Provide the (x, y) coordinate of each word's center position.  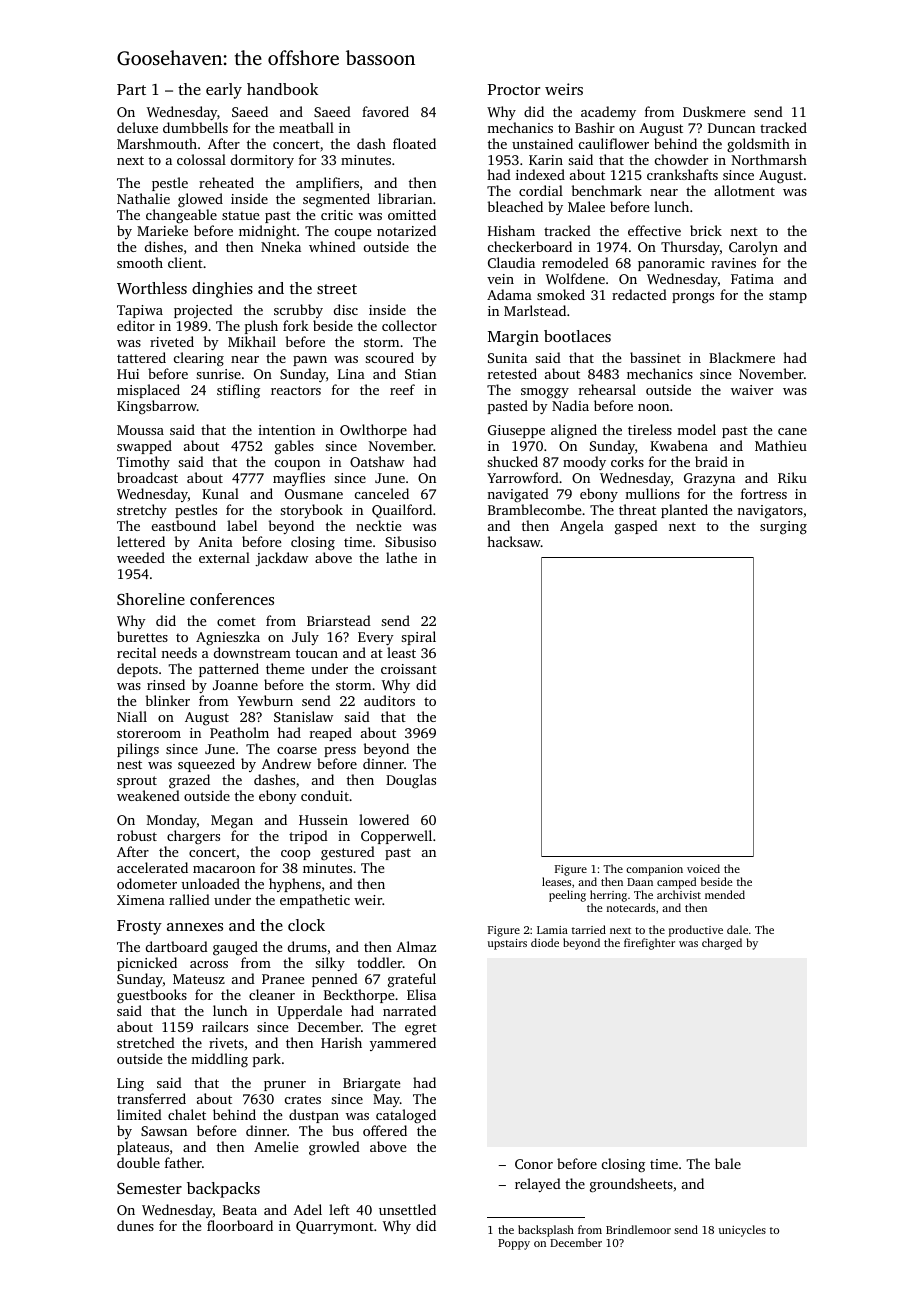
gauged (235, 948)
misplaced (148, 391)
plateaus (143, 1148)
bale (728, 1163)
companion (654, 870)
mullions (652, 493)
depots (137, 670)
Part (131, 89)
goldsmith (758, 145)
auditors (389, 700)
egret (421, 1029)
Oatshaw (377, 461)
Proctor (514, 89)
